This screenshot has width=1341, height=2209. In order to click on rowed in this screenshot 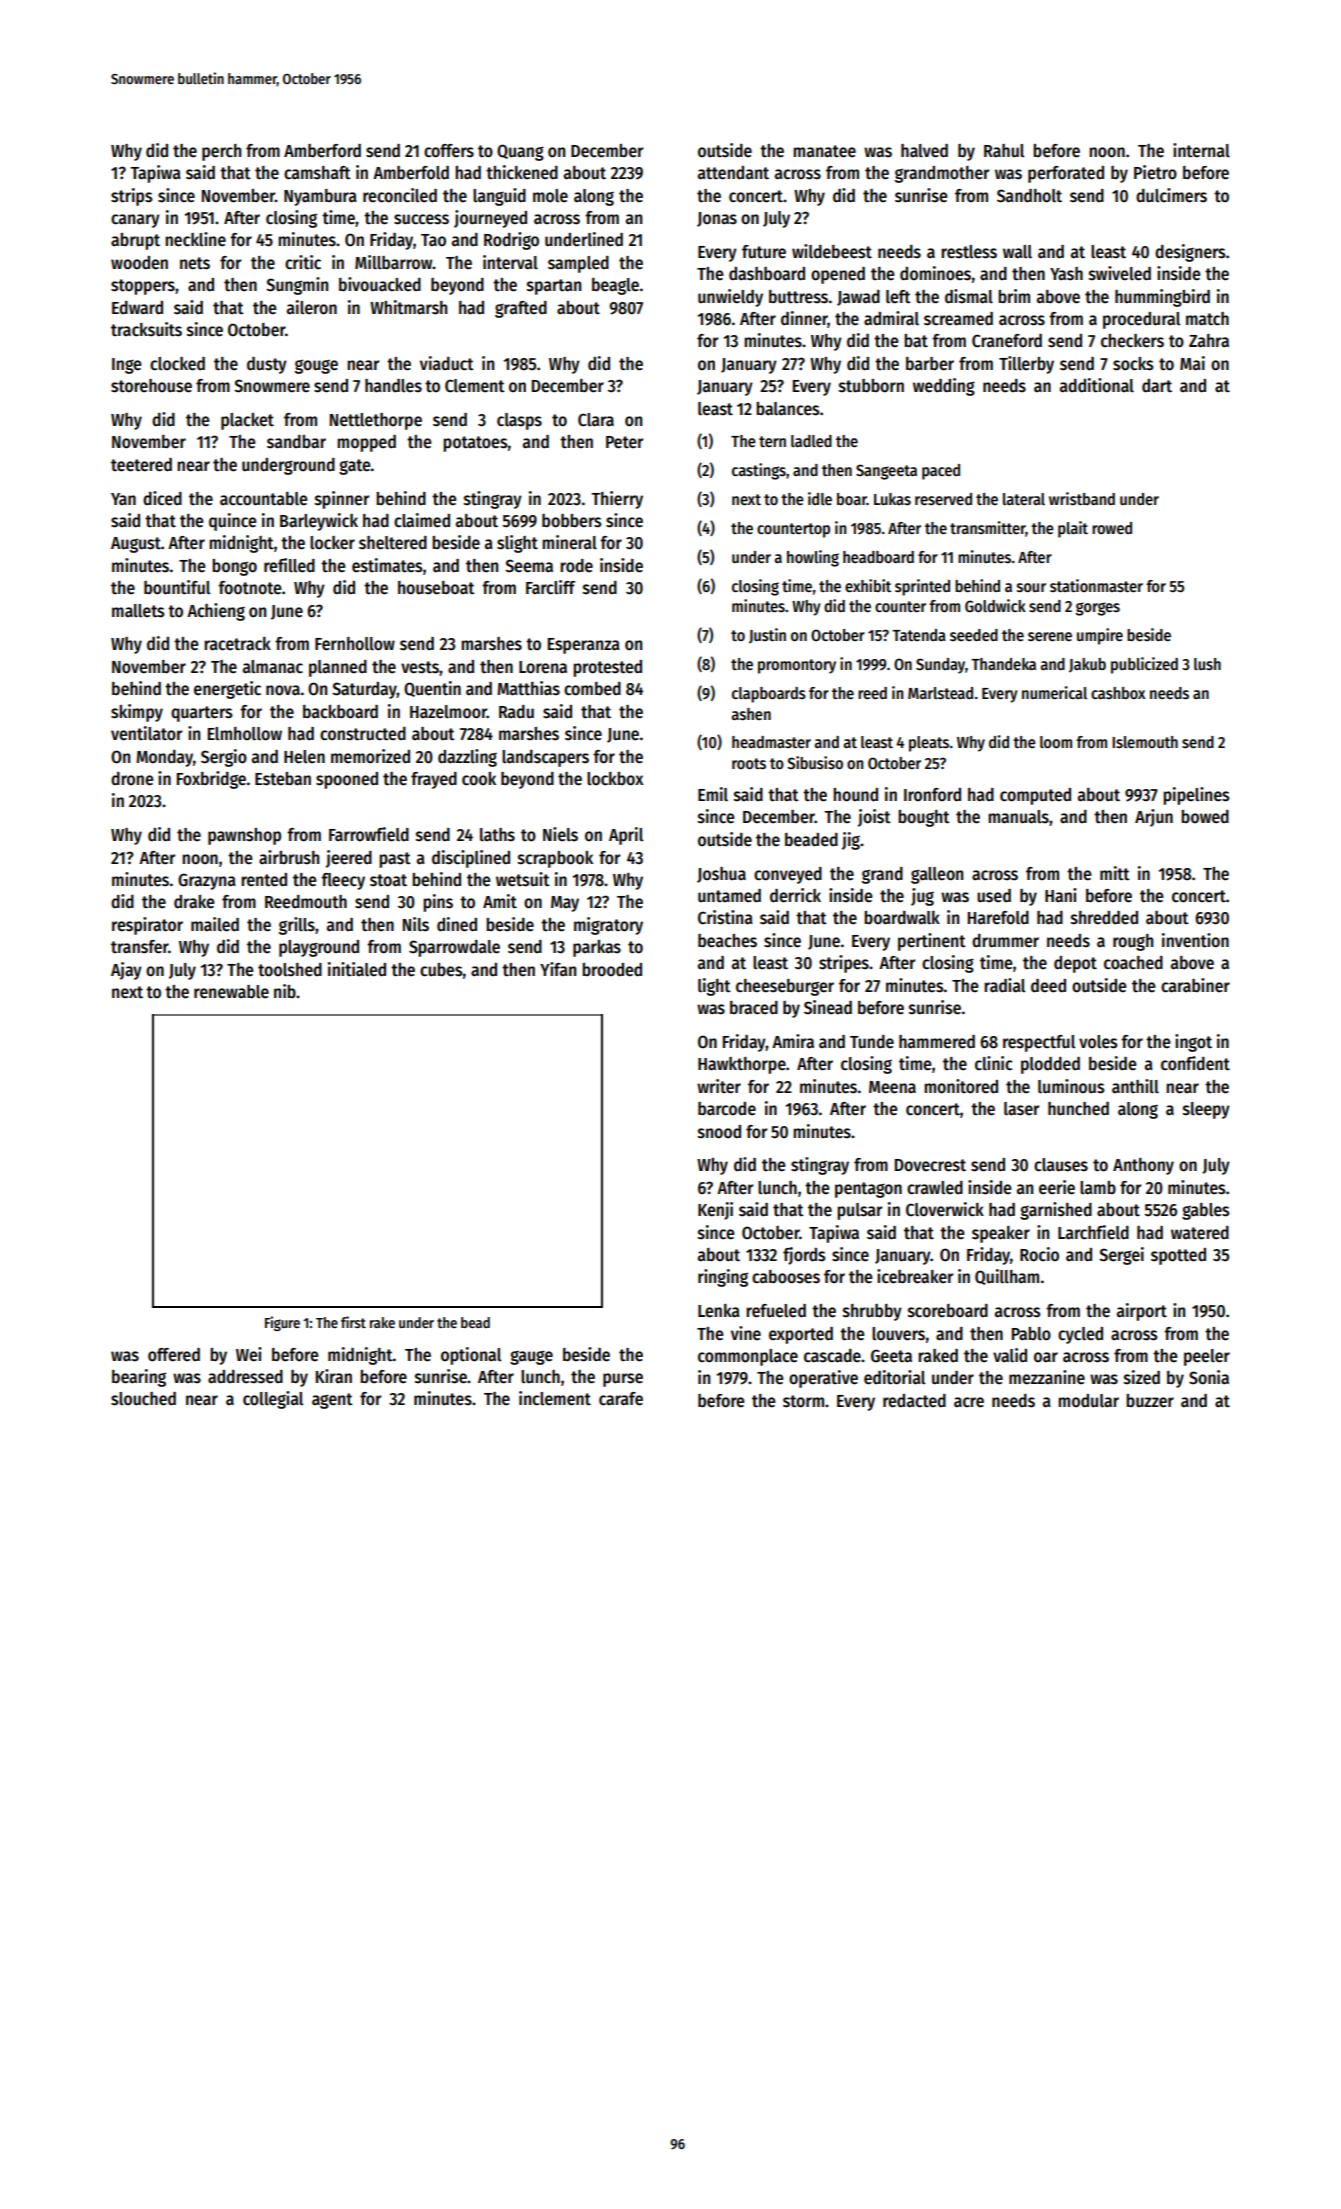, I will do `click(1112, 528)`.
